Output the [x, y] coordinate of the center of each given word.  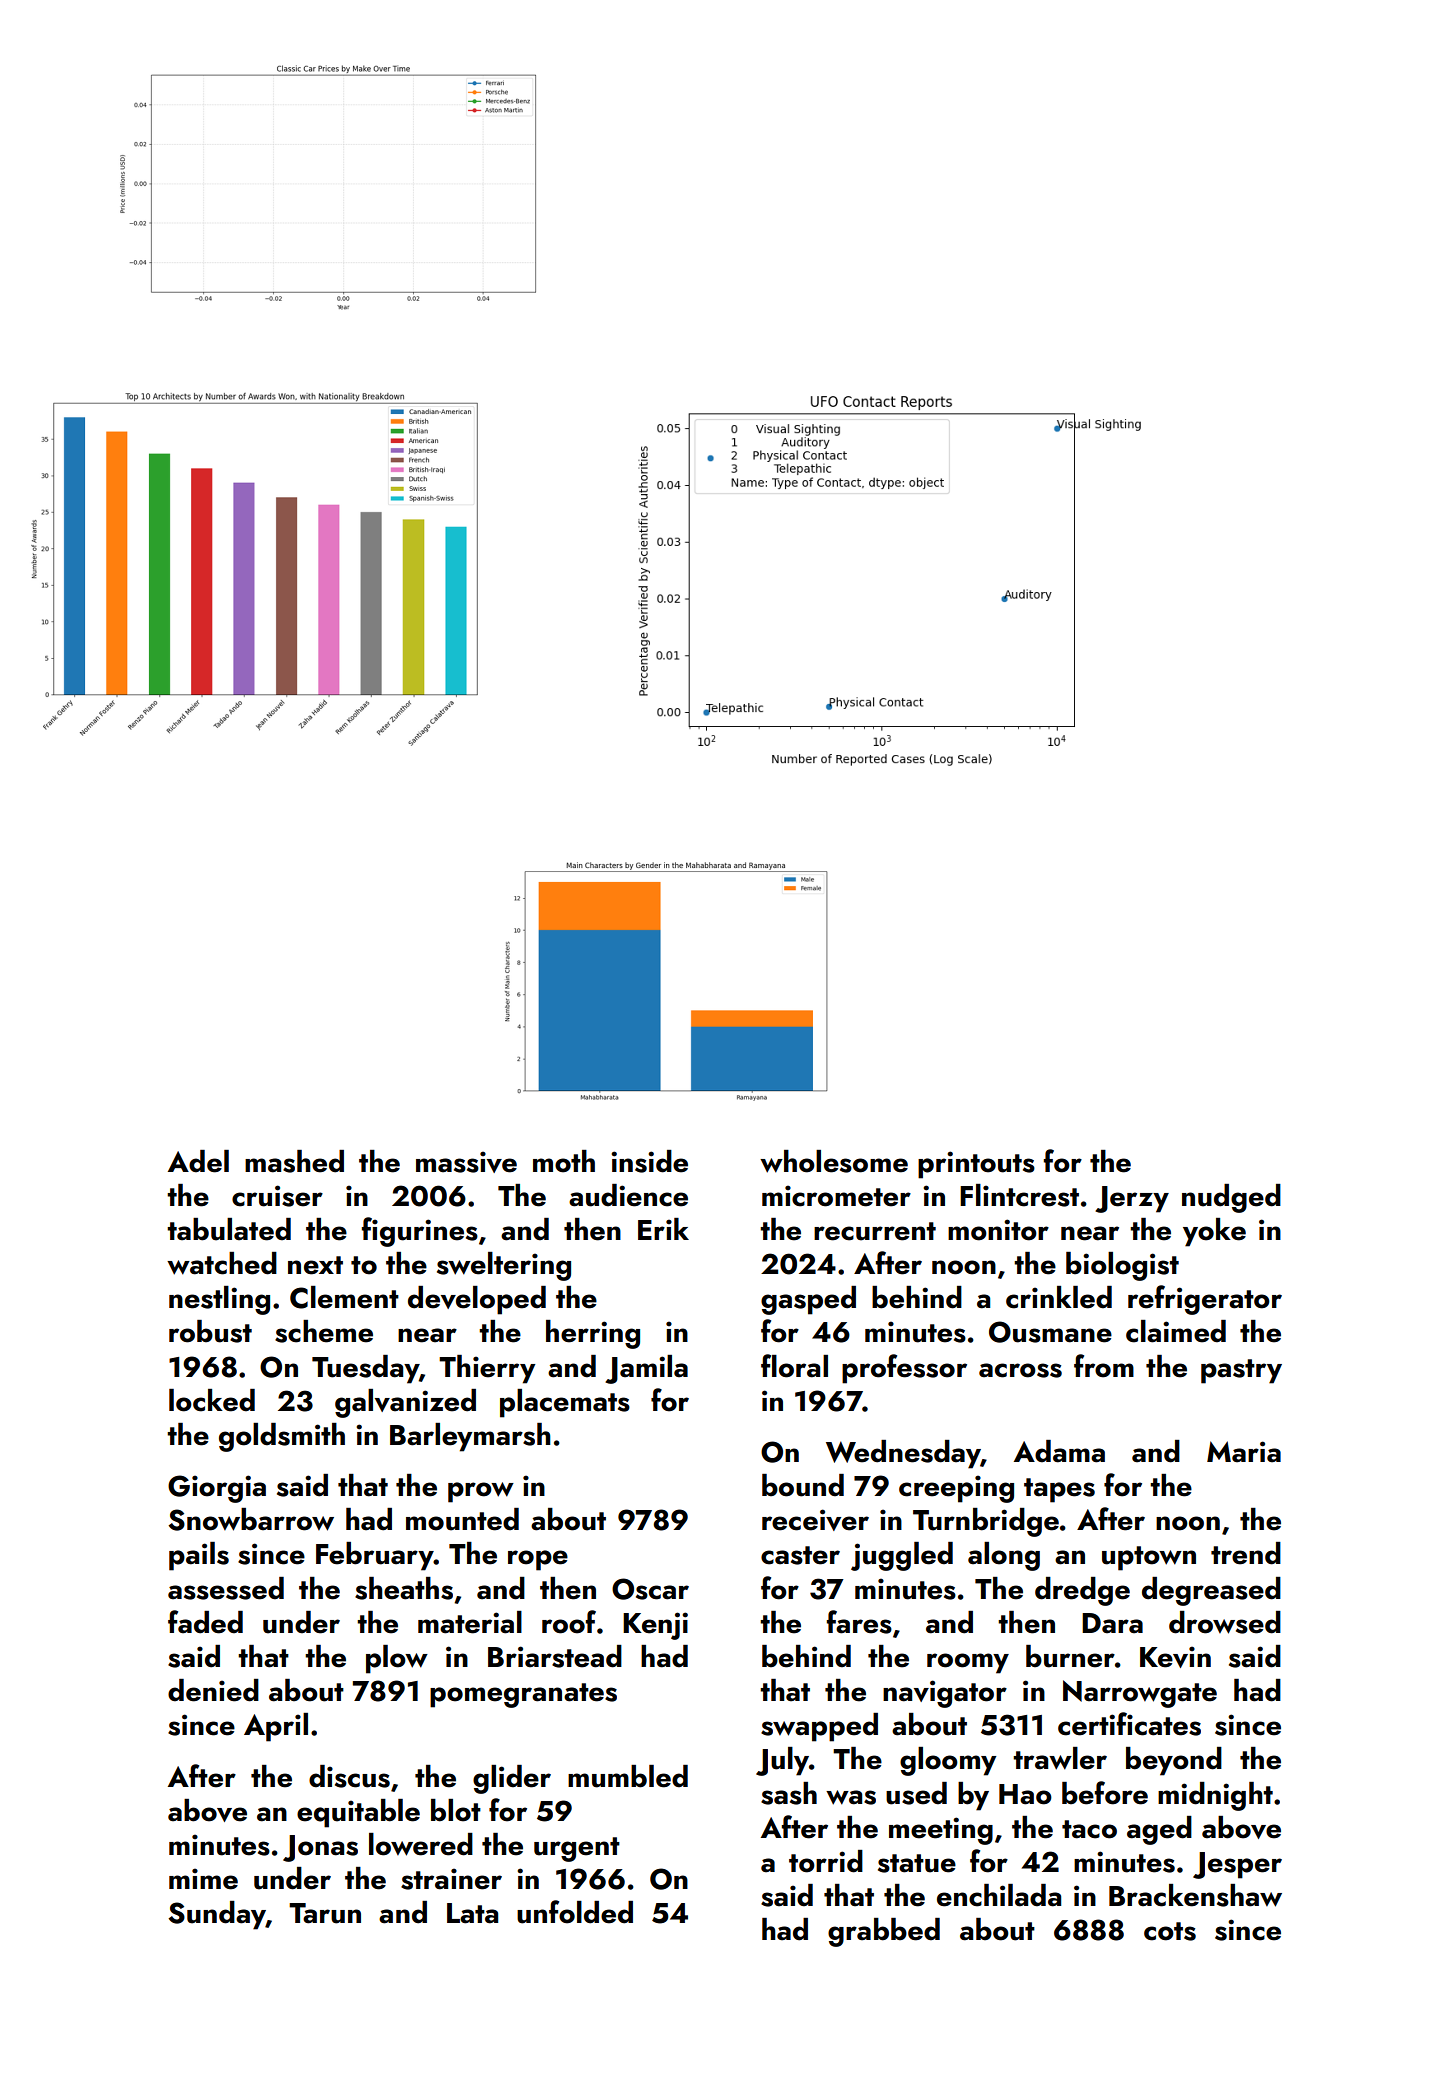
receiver [815, 1520]
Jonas [320, 1848]
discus [349, 1776]
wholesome [834, 1161]
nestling [219, 1300]
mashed [294, 1161]
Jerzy [1132, 1199]
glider [512, 1779]
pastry [1241, 1371]
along [1004, 1556]
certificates [1129, 1724]
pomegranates [523, 1695]
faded [205, 1622]
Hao [1025, 1794]
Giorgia [217, 1489]
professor [904, 1369]
